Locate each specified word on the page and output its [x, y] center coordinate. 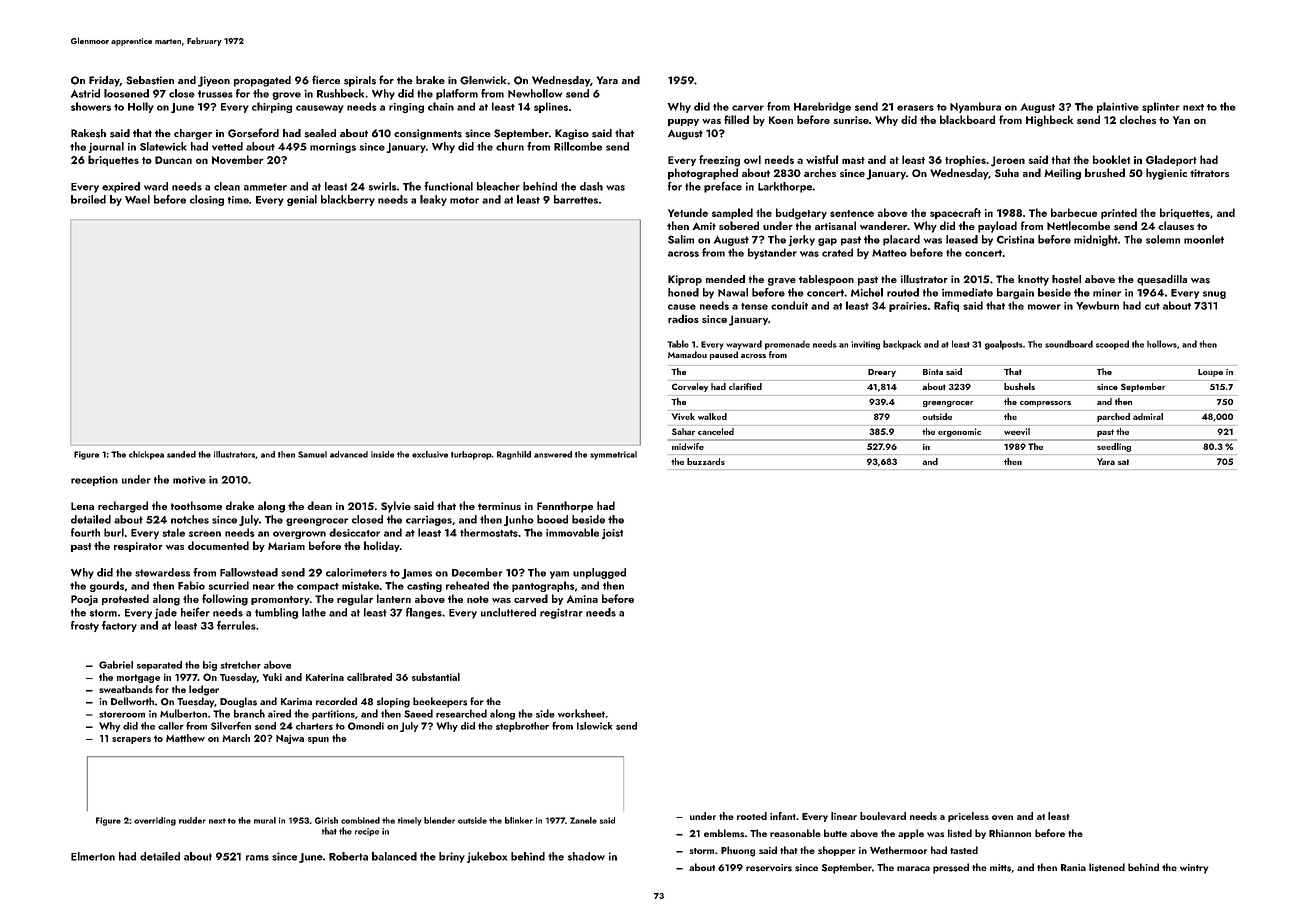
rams [257, 858]
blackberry [348, 200]
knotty [1033, 280]
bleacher [498, 186]
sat [1123, 462]
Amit [704, 226]
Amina [582, 599]
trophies [965, 160]
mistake [360, 585]
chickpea [146, 455]
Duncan [173, 160]
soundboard [1069, 344]
